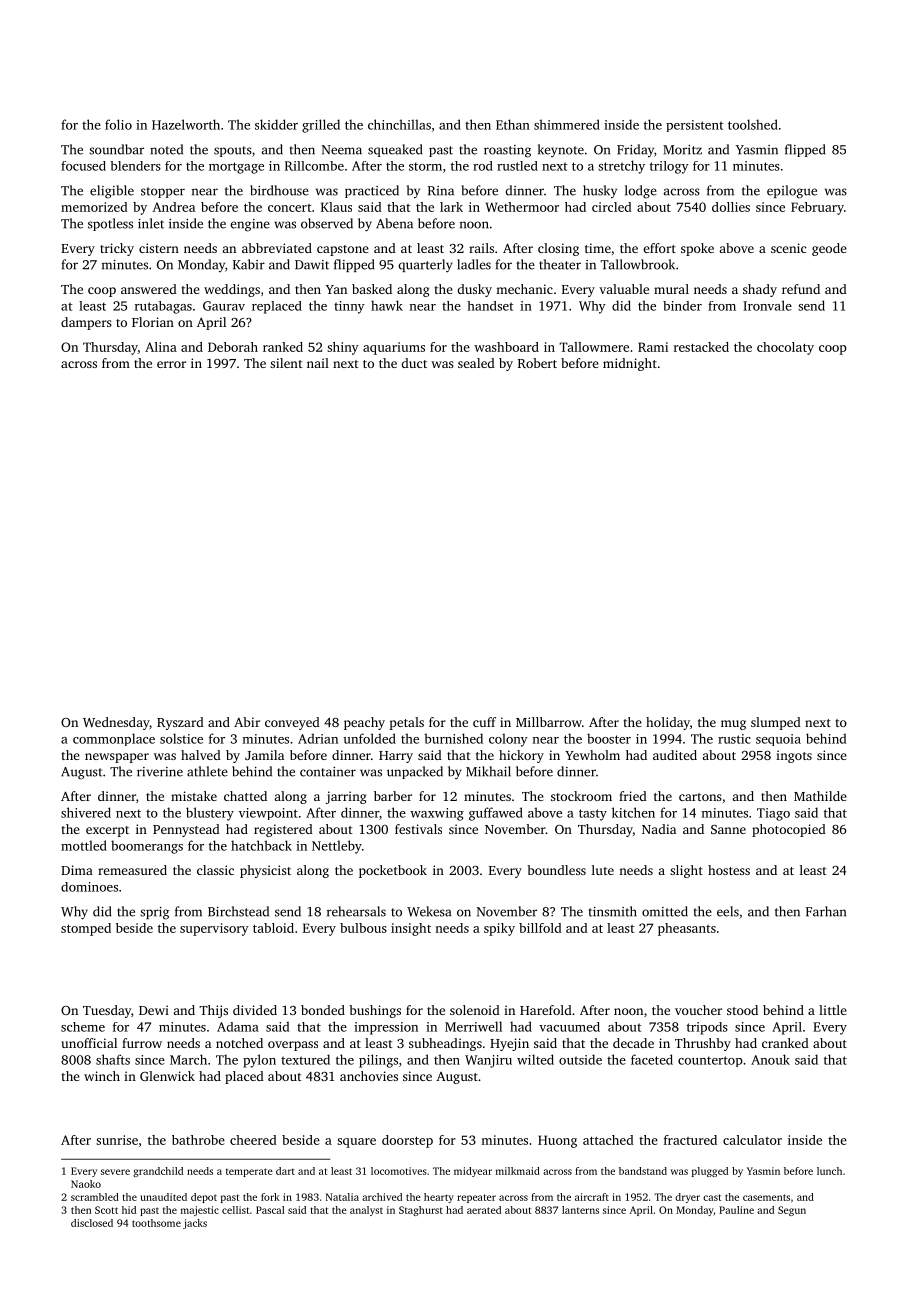 Image resolution: width=908 pixels, height=1316 pixels. What do you see at coordinates (820, 796) in the page?
I see `Mathilde` at bounding box center [820, 796].
